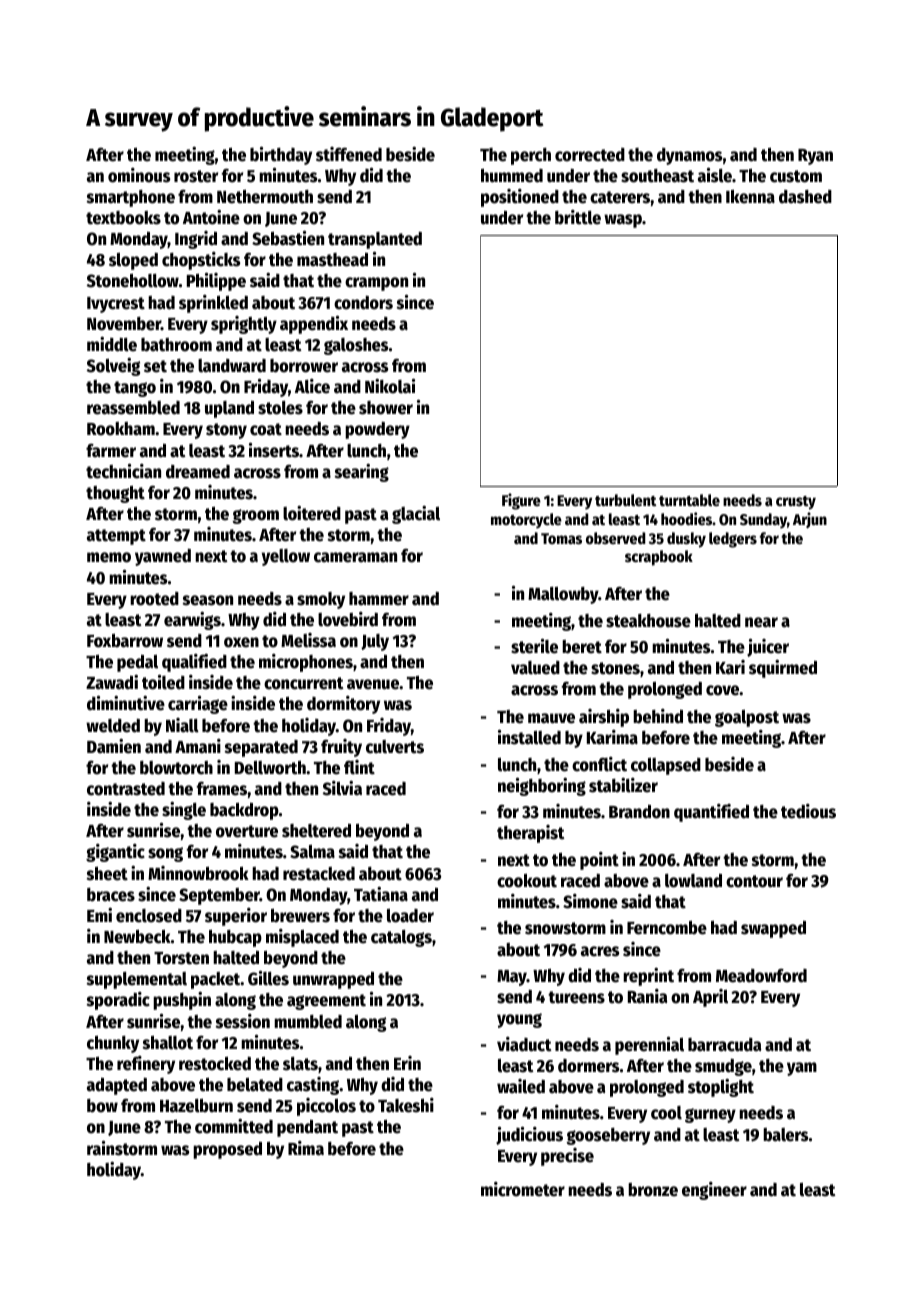 The height and width of the screenshot is (1308, 924). I want to click on Ryan, so click(815, 157).
